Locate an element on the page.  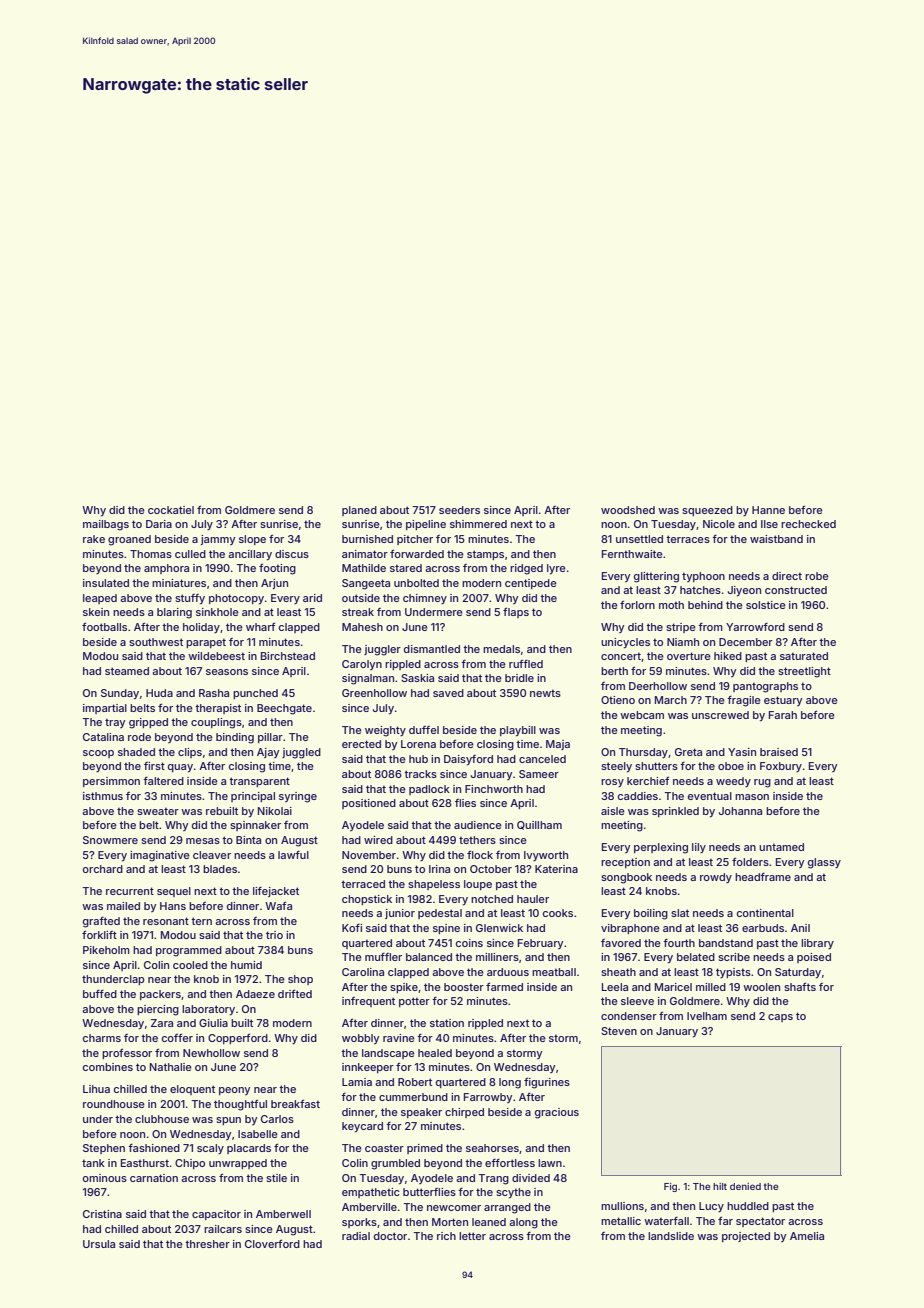
Hanne is located at coordinates (768, 510).
